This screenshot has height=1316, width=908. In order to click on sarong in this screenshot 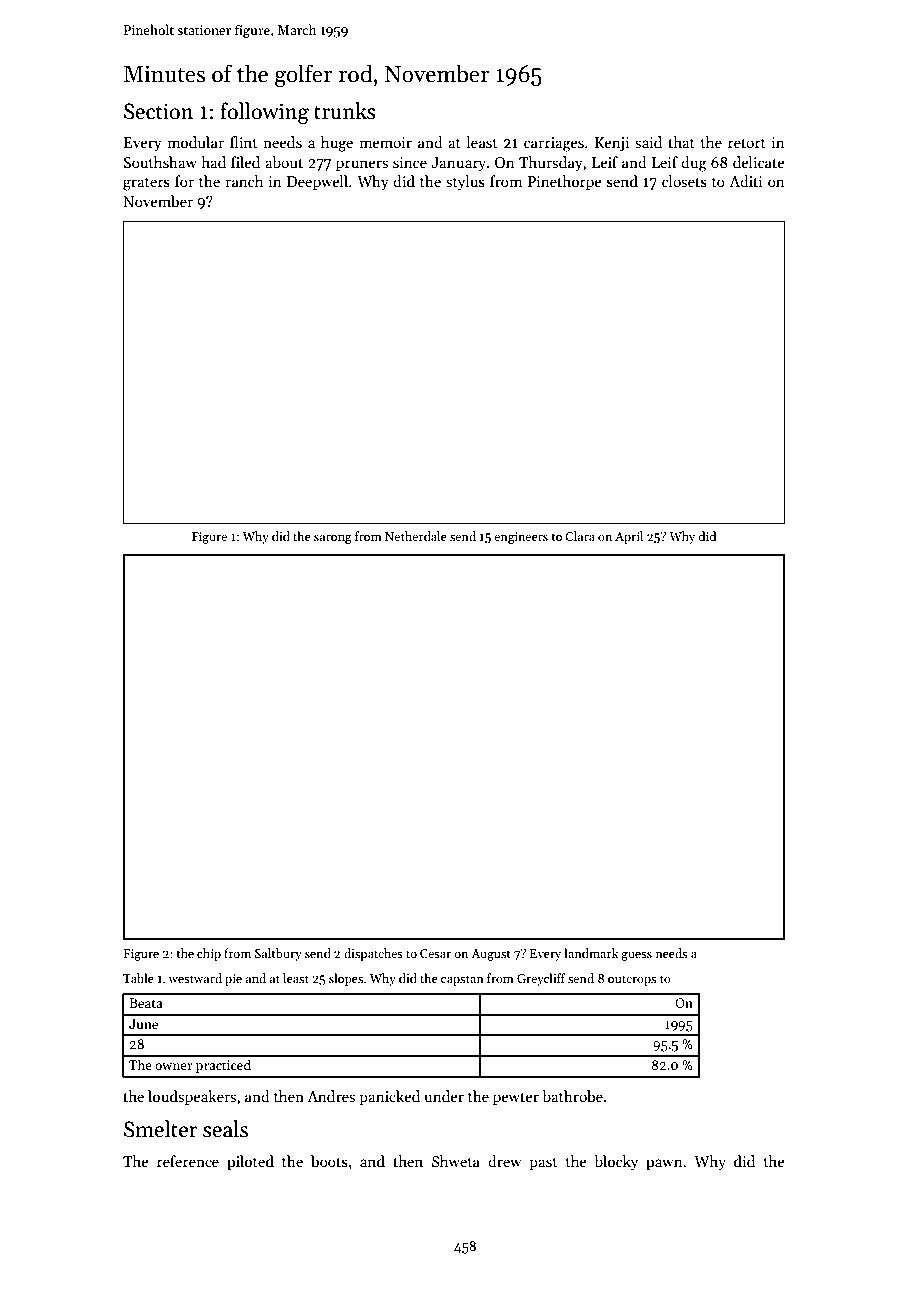, I will do `click(333, 539)`.
